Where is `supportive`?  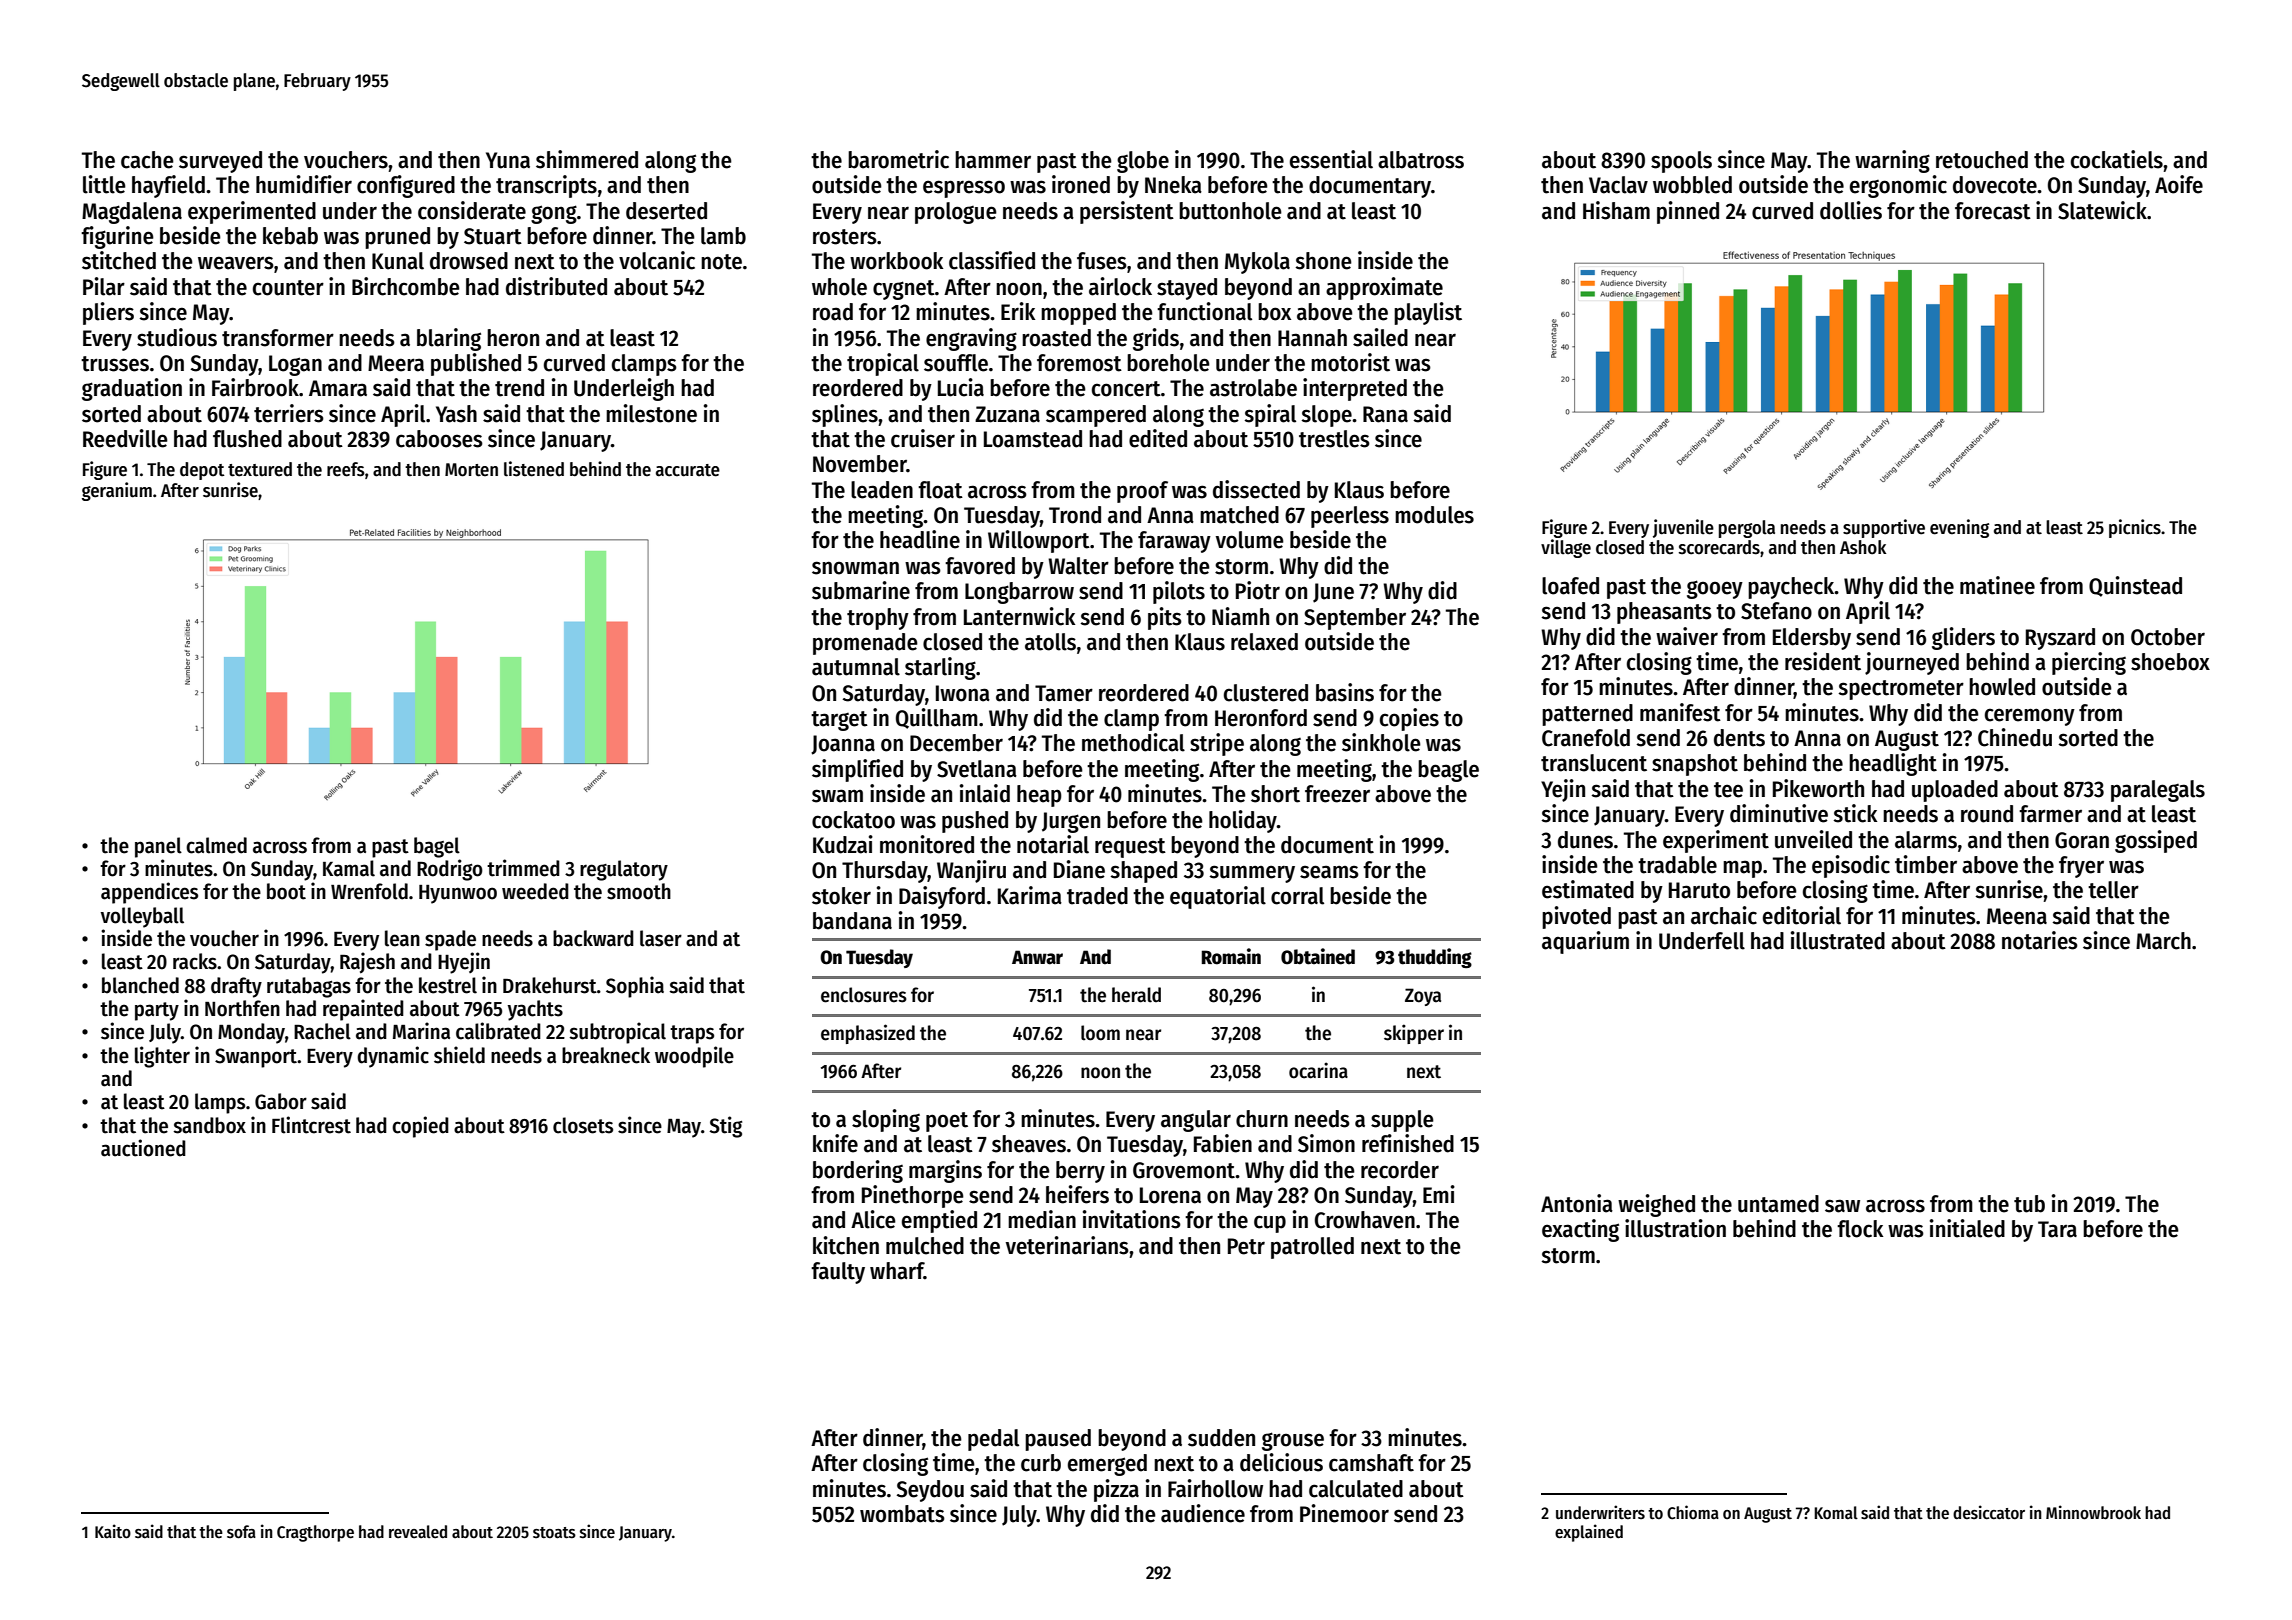
supportive is located at coordinates (1884, 528).
